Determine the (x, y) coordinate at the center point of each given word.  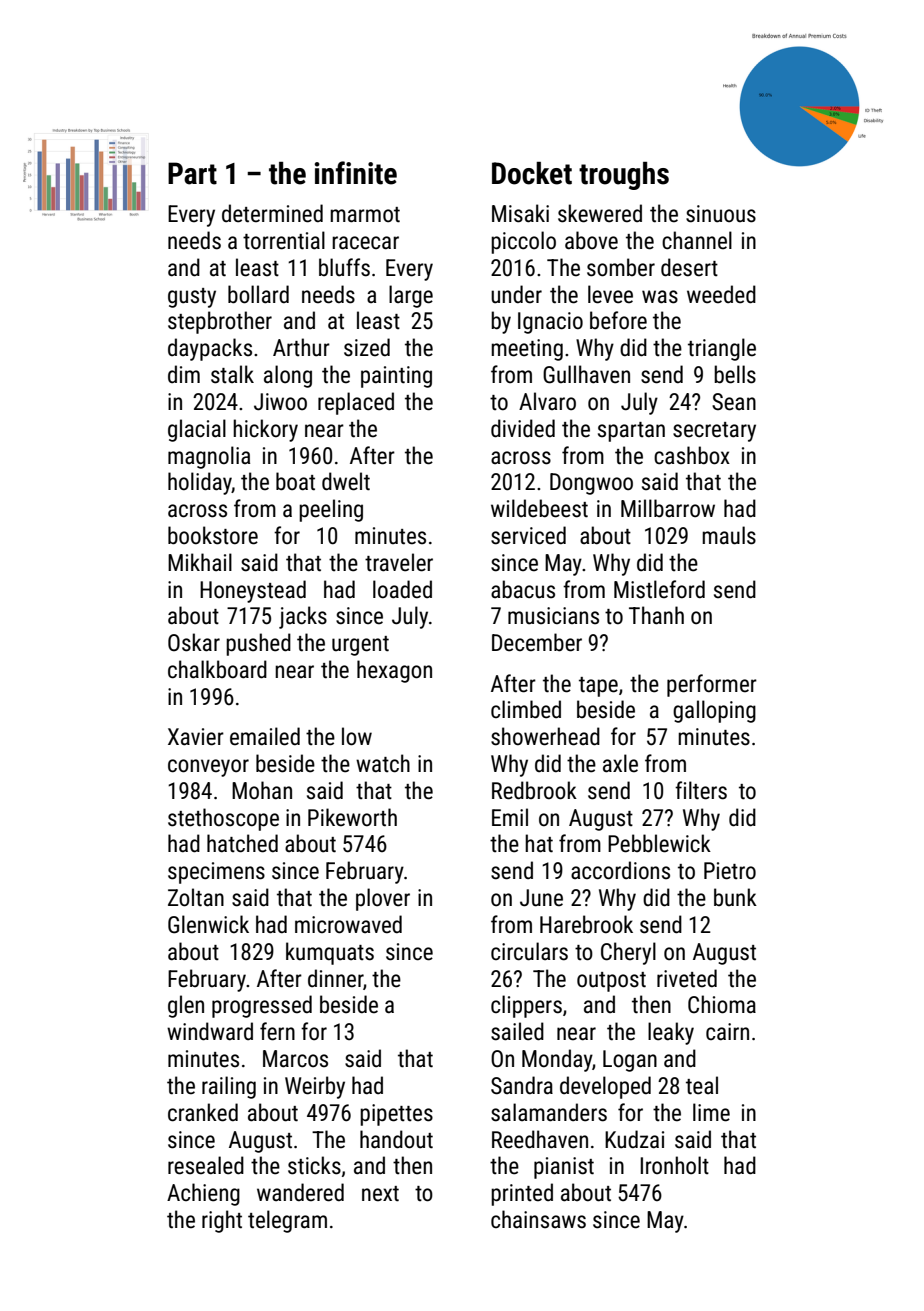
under (516, 294)
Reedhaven (540, 1139)
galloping (714, 711)
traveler (399, 562)
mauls (729, 535)
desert (689, 267)
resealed (206, 1165)
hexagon (394, 671)
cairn (727, 1032)
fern (277, 1031)
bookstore (213, 535)
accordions (620, 870)
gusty (192, 298)
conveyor (208, 768)
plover (383, 899)
